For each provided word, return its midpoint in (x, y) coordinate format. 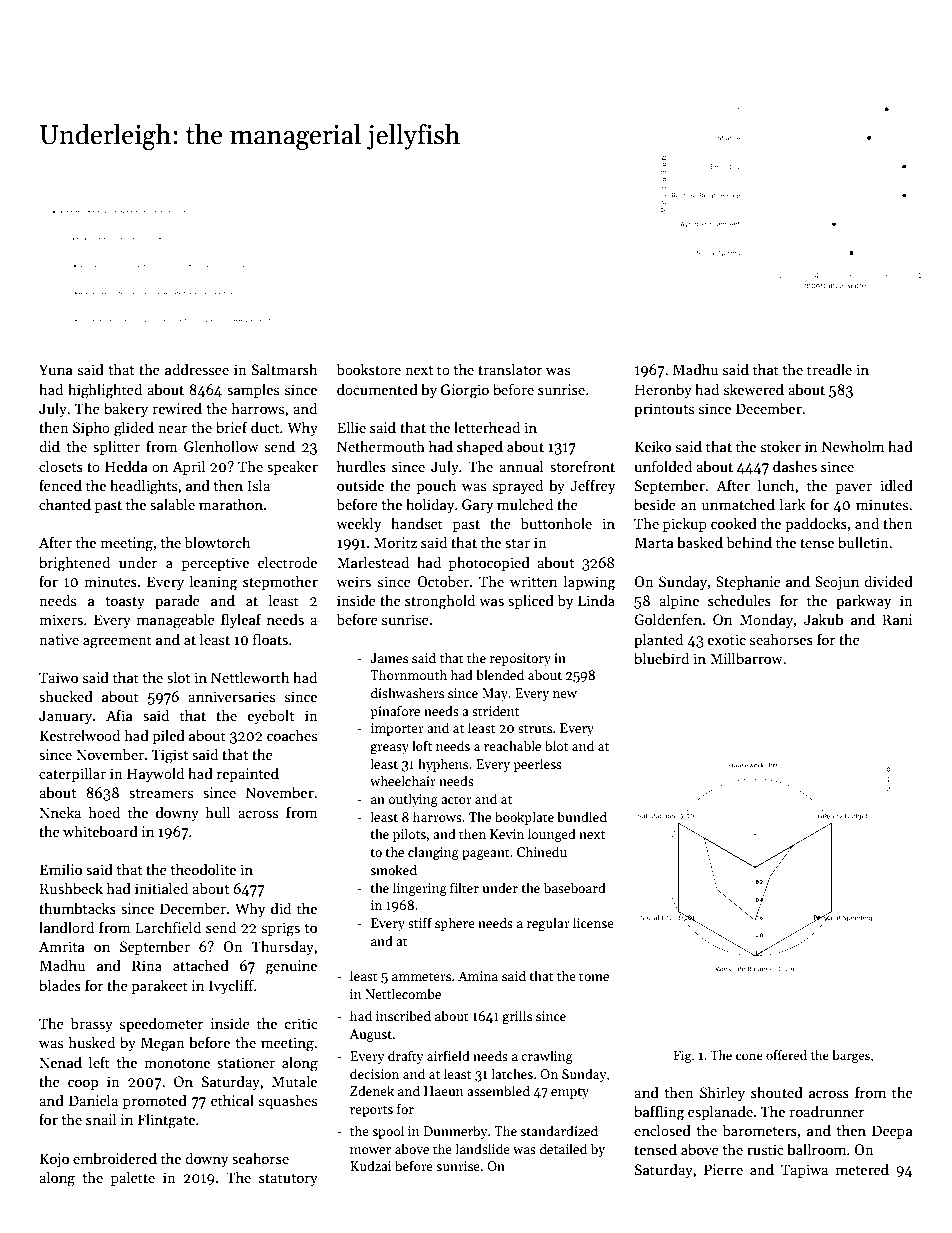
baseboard (575, 887)
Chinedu (542, 851)
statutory (288, 1180)
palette (133, 1178)
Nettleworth (250, 677)
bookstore (369, 369)
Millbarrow (746, 658)
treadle (829, 369)
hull (218, 812)
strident (495, 710)
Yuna (56, 369)
